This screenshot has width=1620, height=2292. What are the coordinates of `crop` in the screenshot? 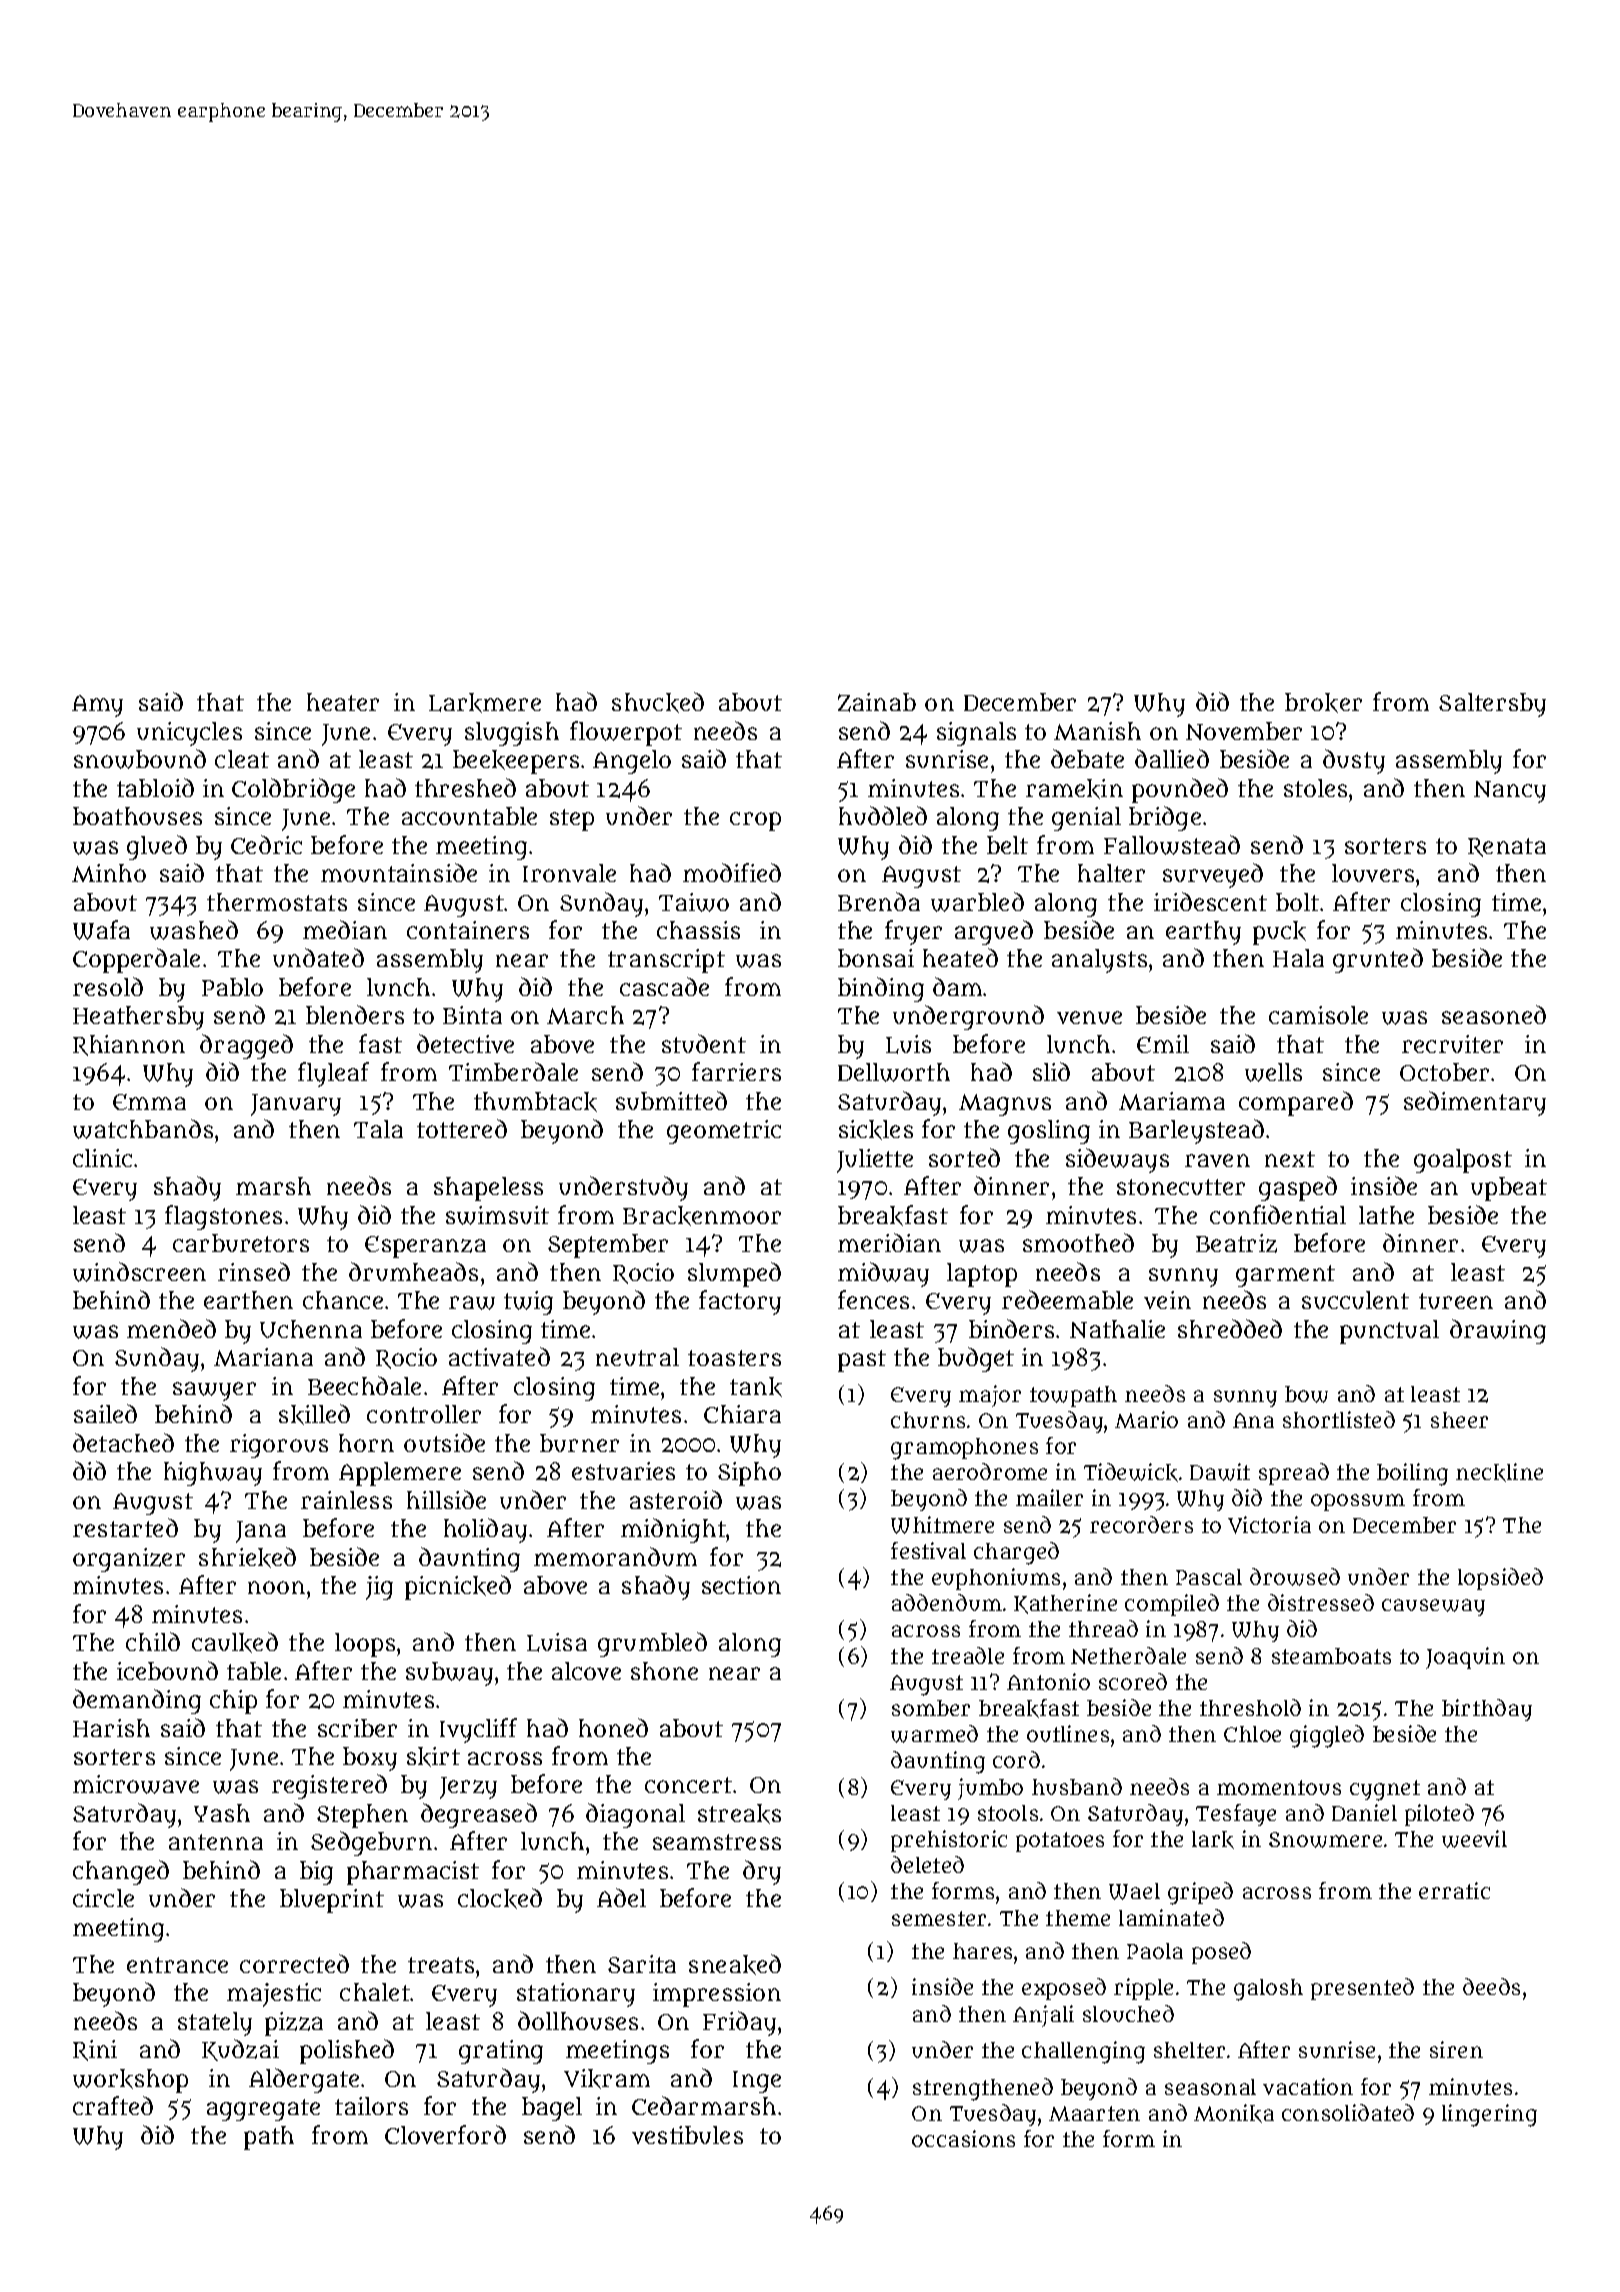 It's located at (755, 821).
